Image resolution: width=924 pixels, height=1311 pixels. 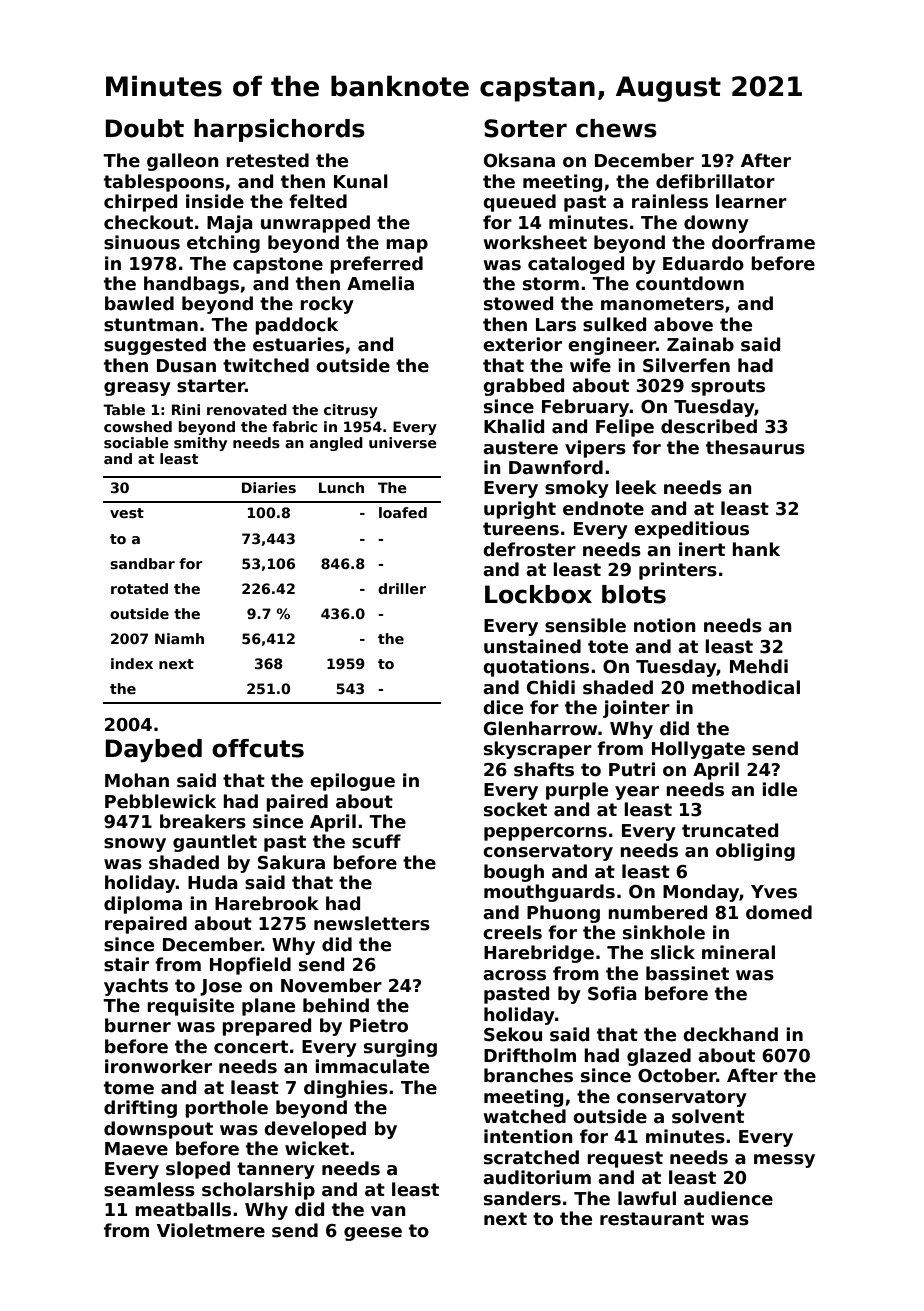 What do you see at coordinates (715, 181) in the image?
I see `defibrillator` at bounding box center [715, 181].
